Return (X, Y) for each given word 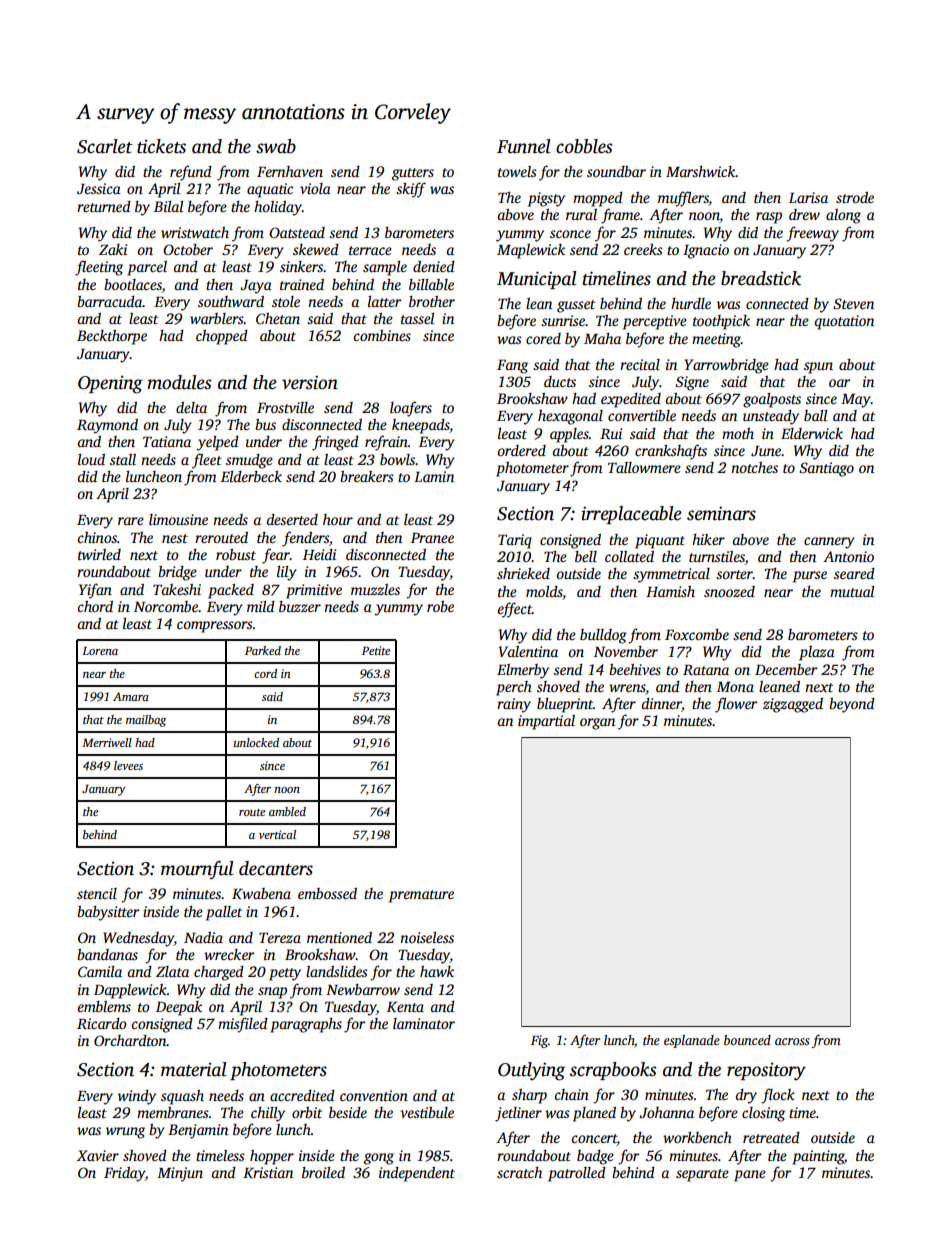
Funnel (524, 146)
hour (338, 519)
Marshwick (701, 171)
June (766, 451)
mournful (197, 870)
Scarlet (105, 146)
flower (736, 705)
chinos (97, 537)
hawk (437, 971)
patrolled (577, 1174)
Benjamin (198, 1131)
